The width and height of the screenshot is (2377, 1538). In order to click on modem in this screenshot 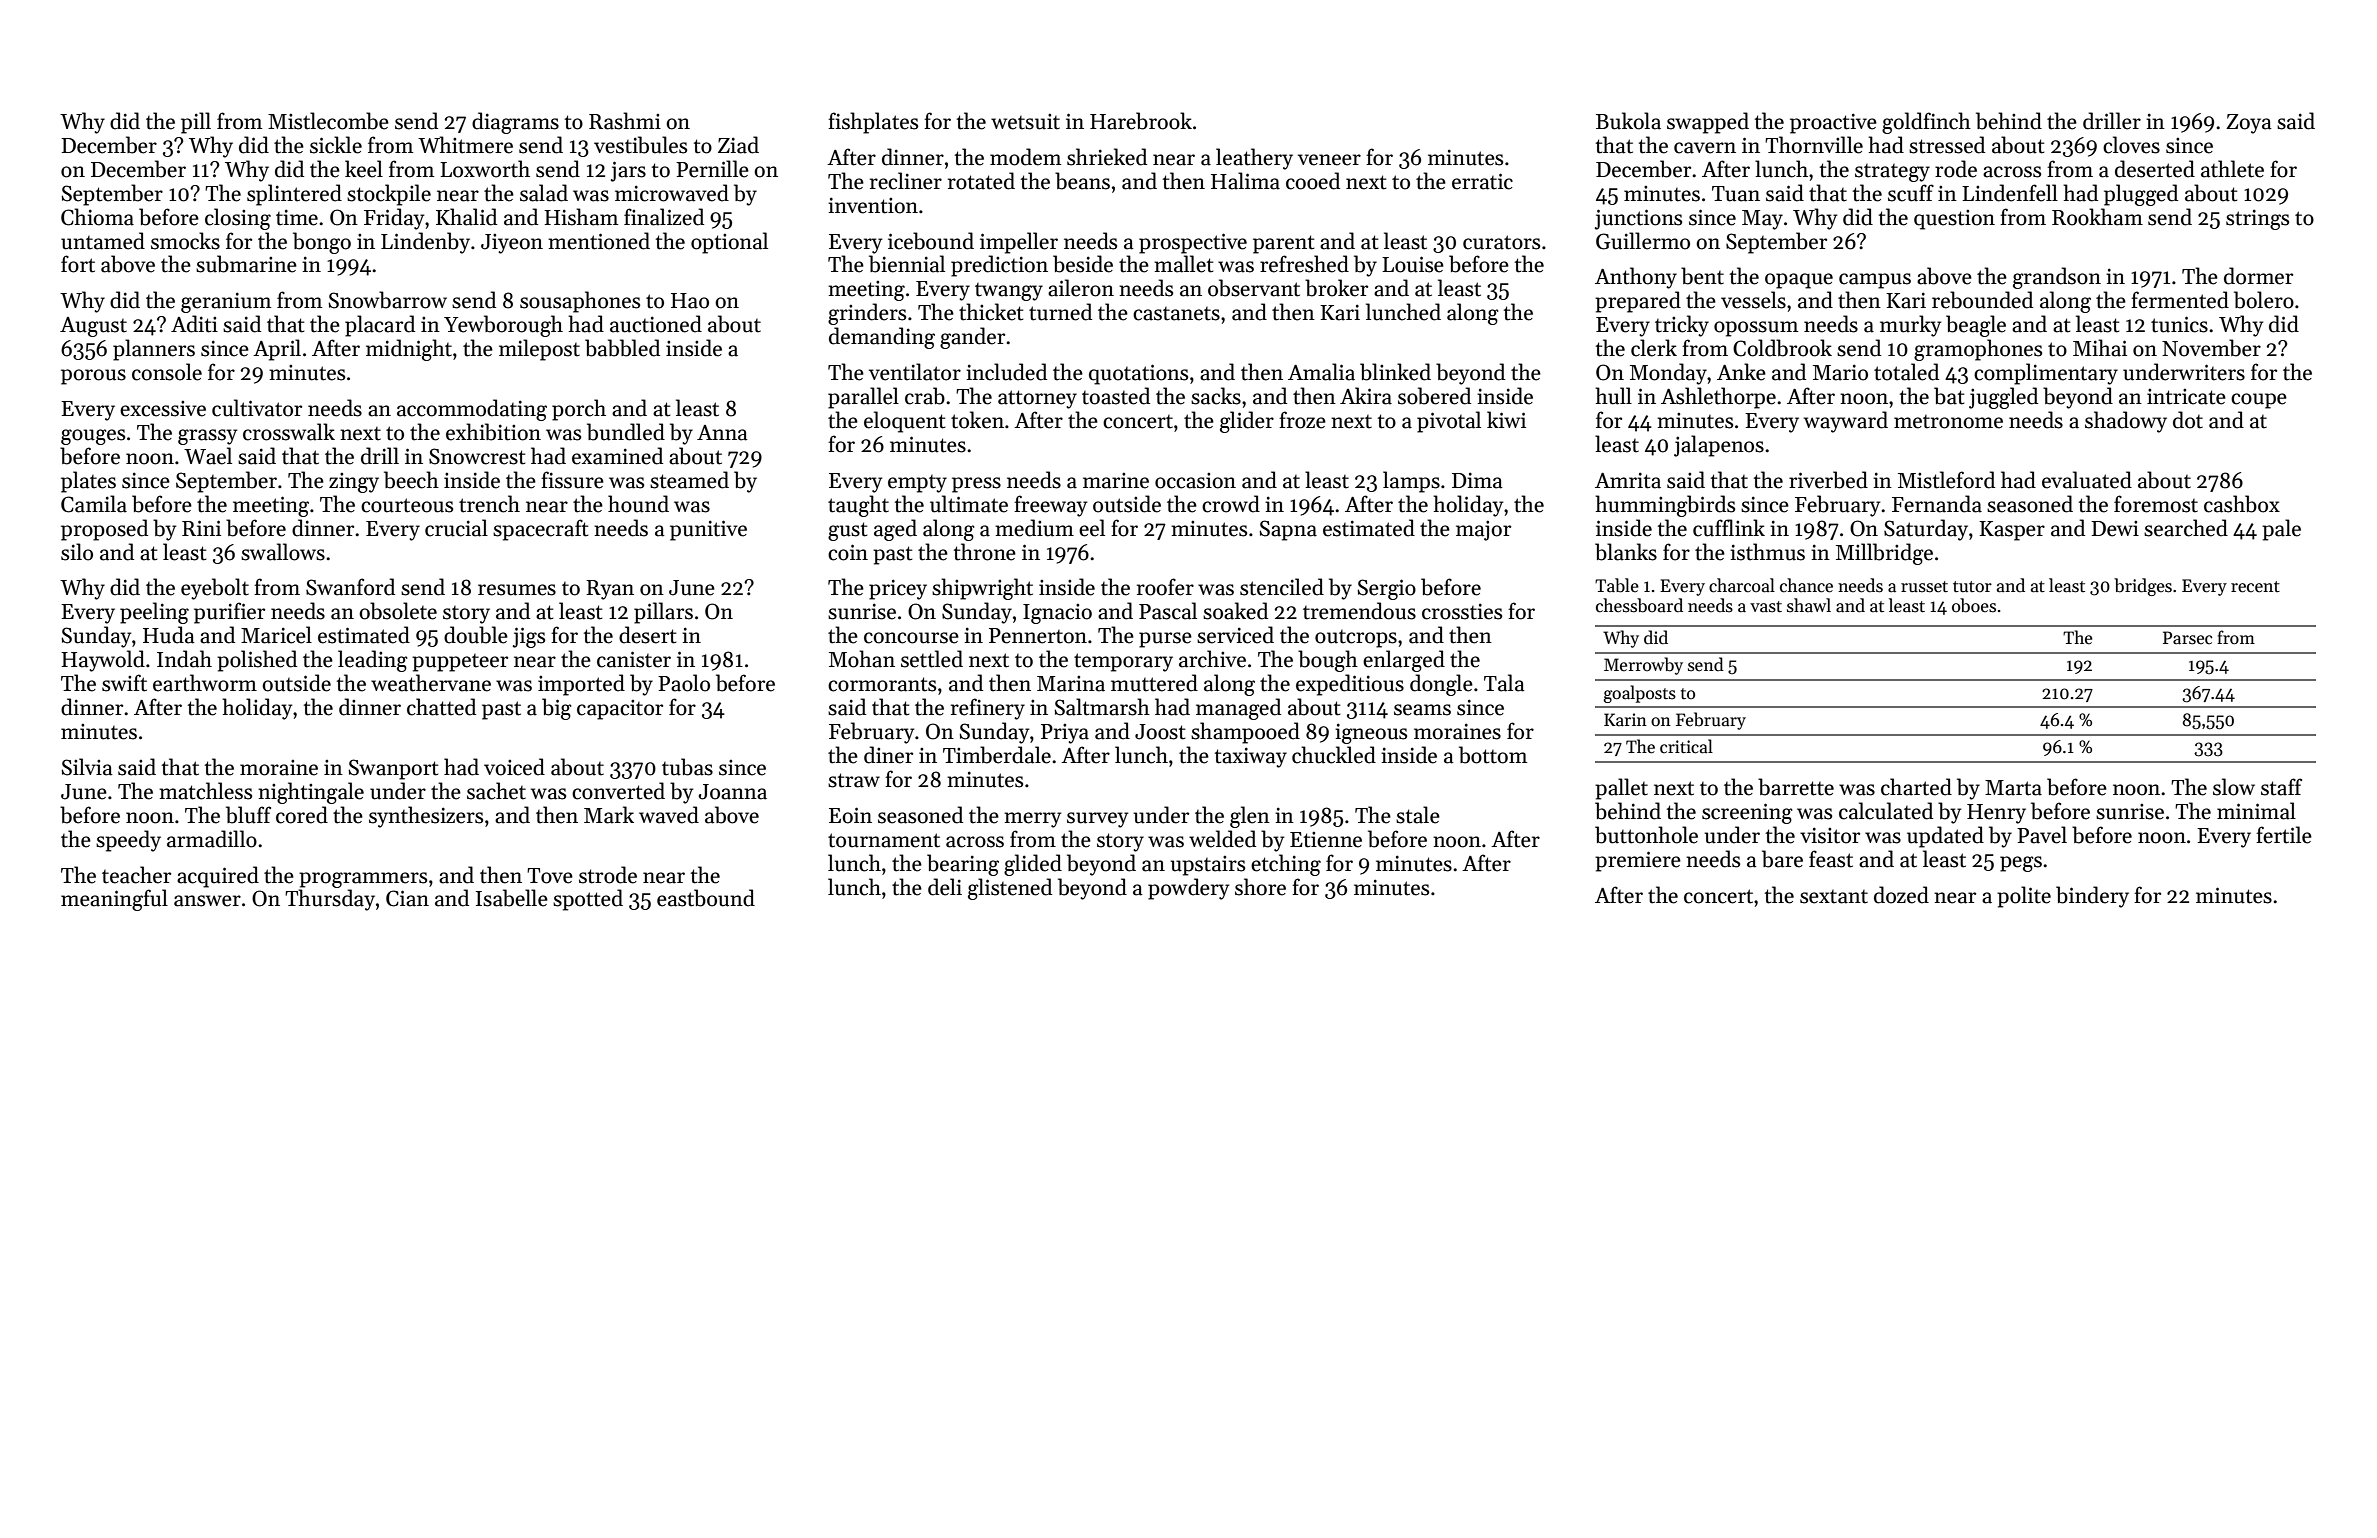, I will do `click(1025, 157)`.
